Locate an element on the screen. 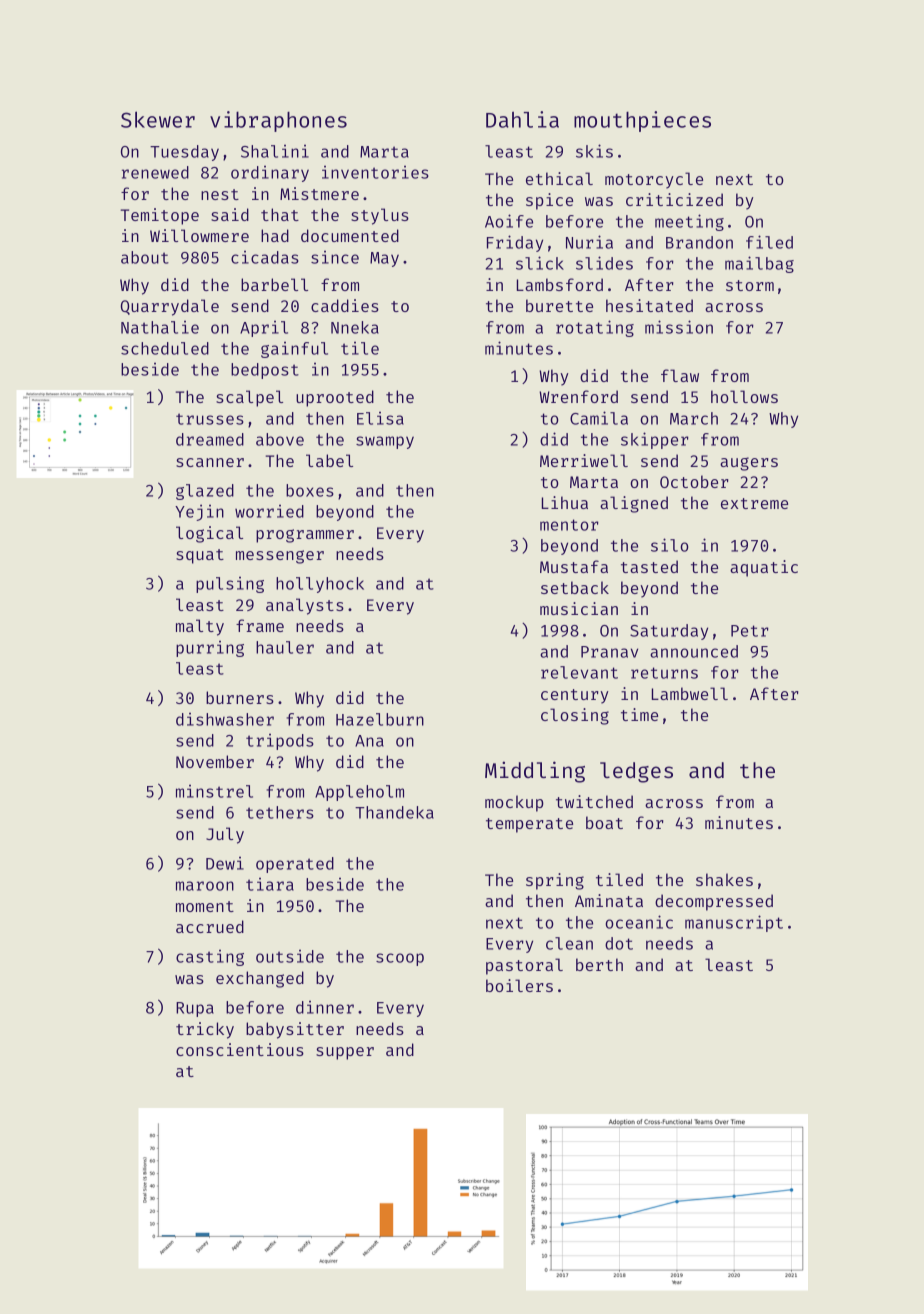 The image size is (924, 1314). malty is located at coordinates (200, 627).
